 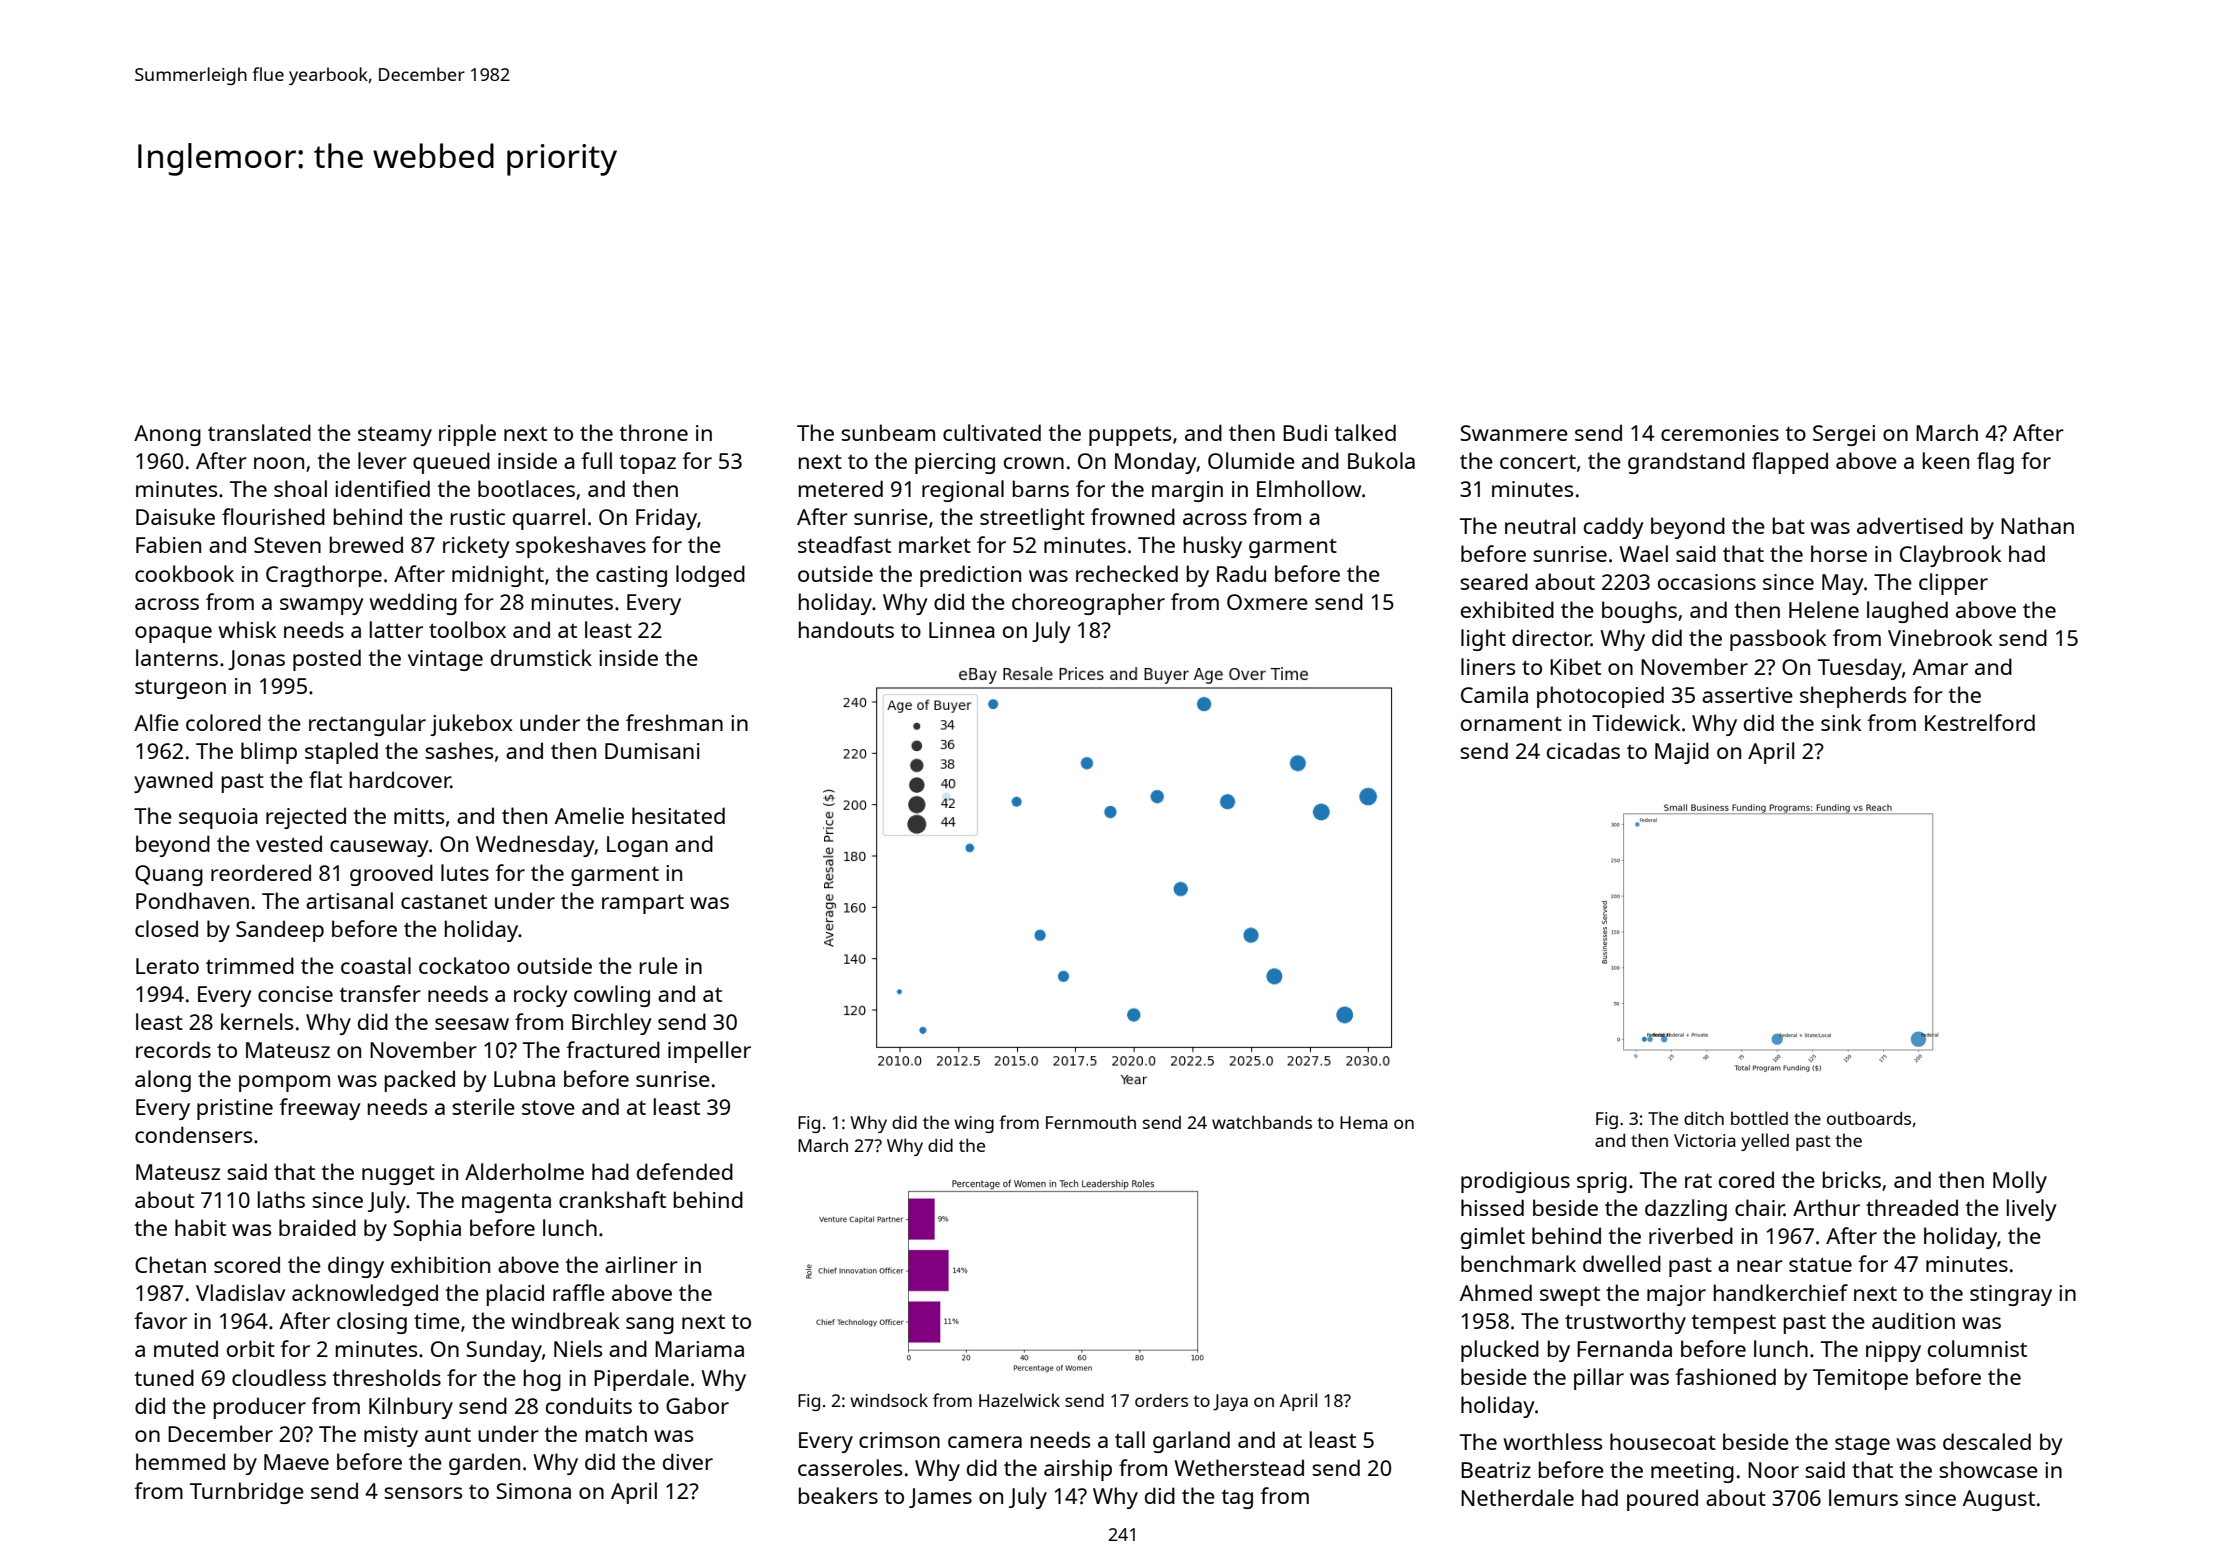 What do you see at coordinates (478, 517) in the document?
I see `rustic` at bounding box center [478, 517].
